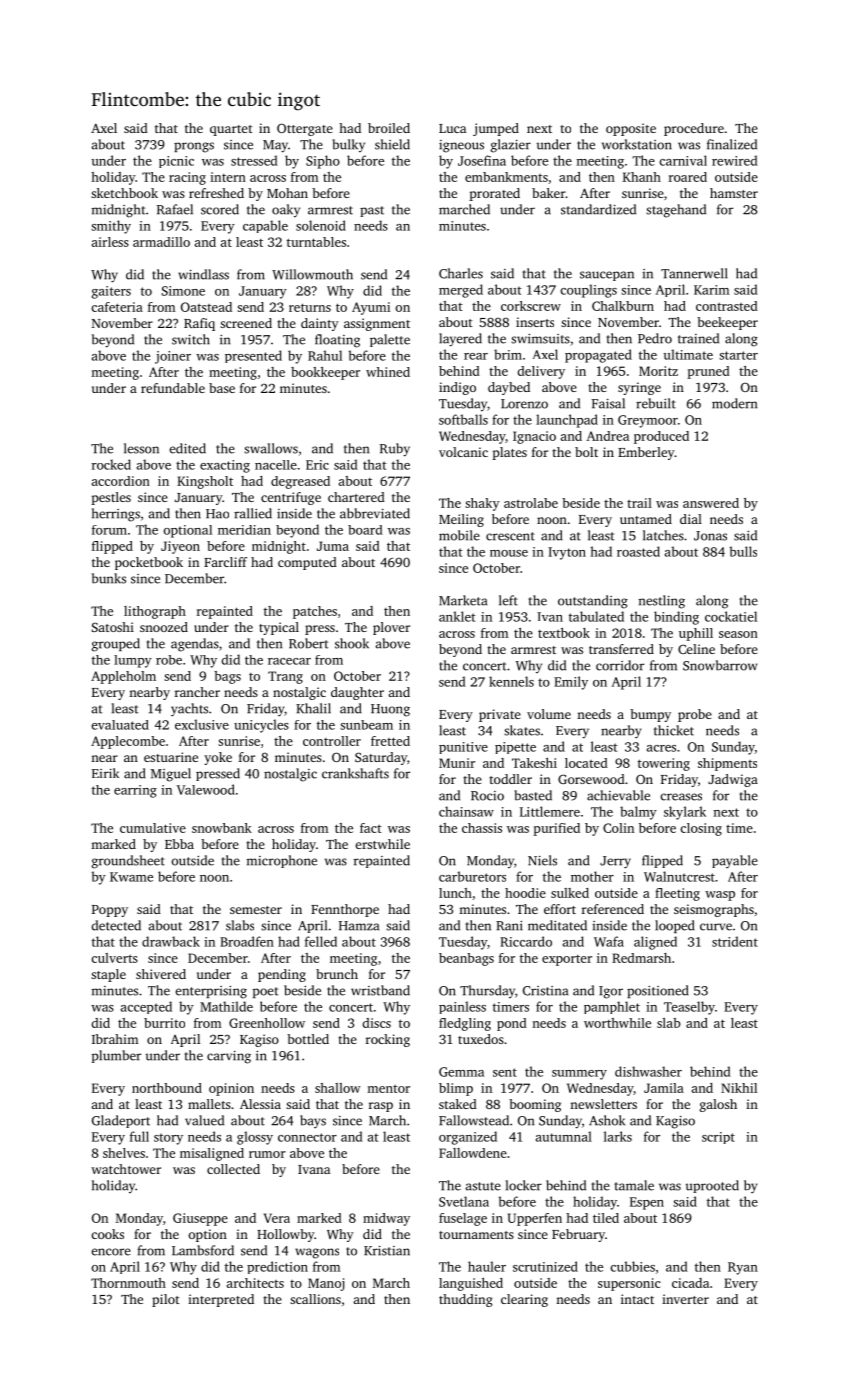 The image size is (849, 1400). What do you see at coordinates (173, 388) in the screenshot?
I see `refundable` at bounding box center [173, 388].
